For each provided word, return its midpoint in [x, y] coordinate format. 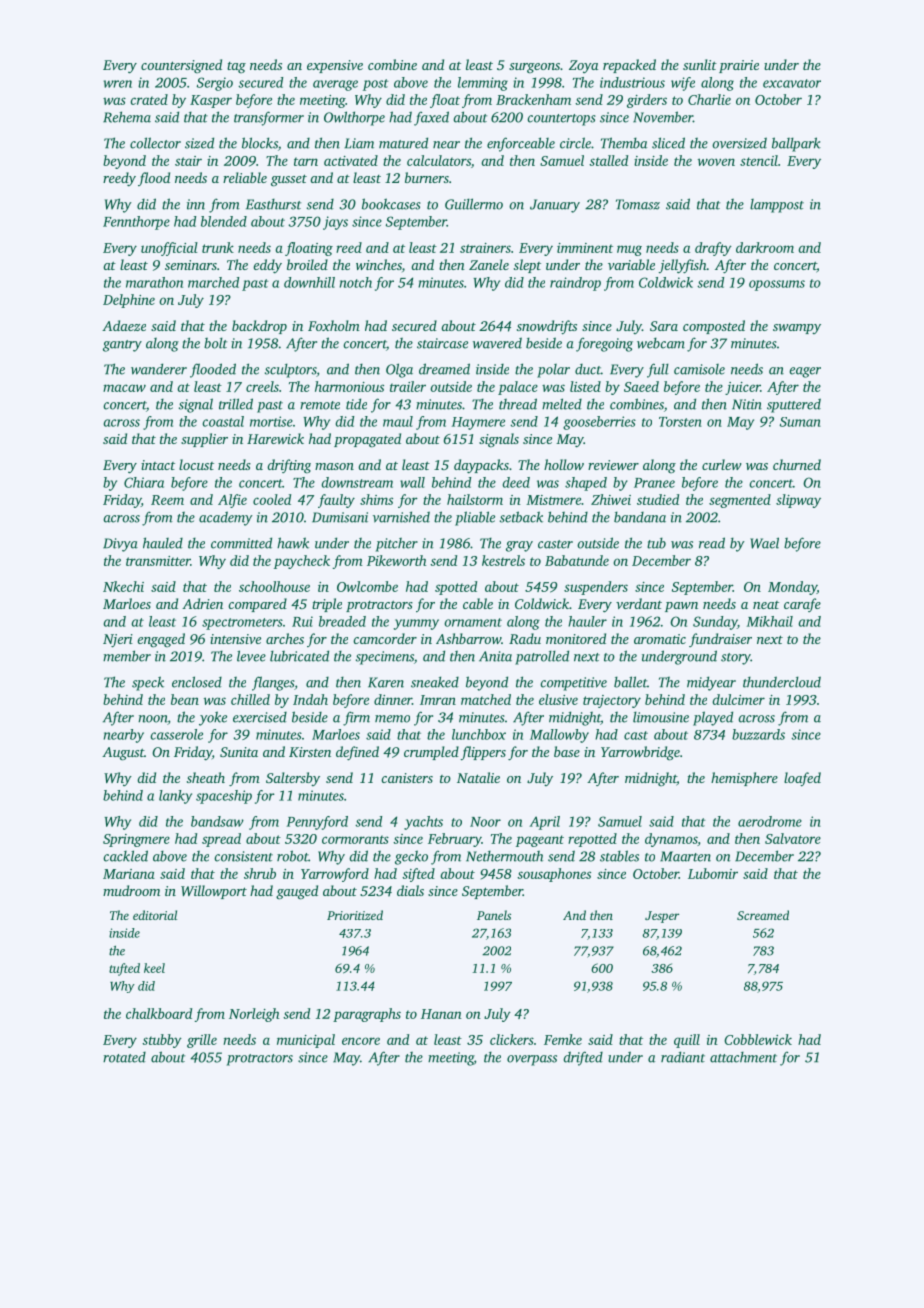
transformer [269, 118]
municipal [306, 1041]
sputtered [794, 405]
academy [226, 518]
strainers [485, 248]
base [567, 751]
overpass [532, 1060]
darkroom [765, 247]
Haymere [478, 423]
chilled [250, 699]
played [713, 718]
